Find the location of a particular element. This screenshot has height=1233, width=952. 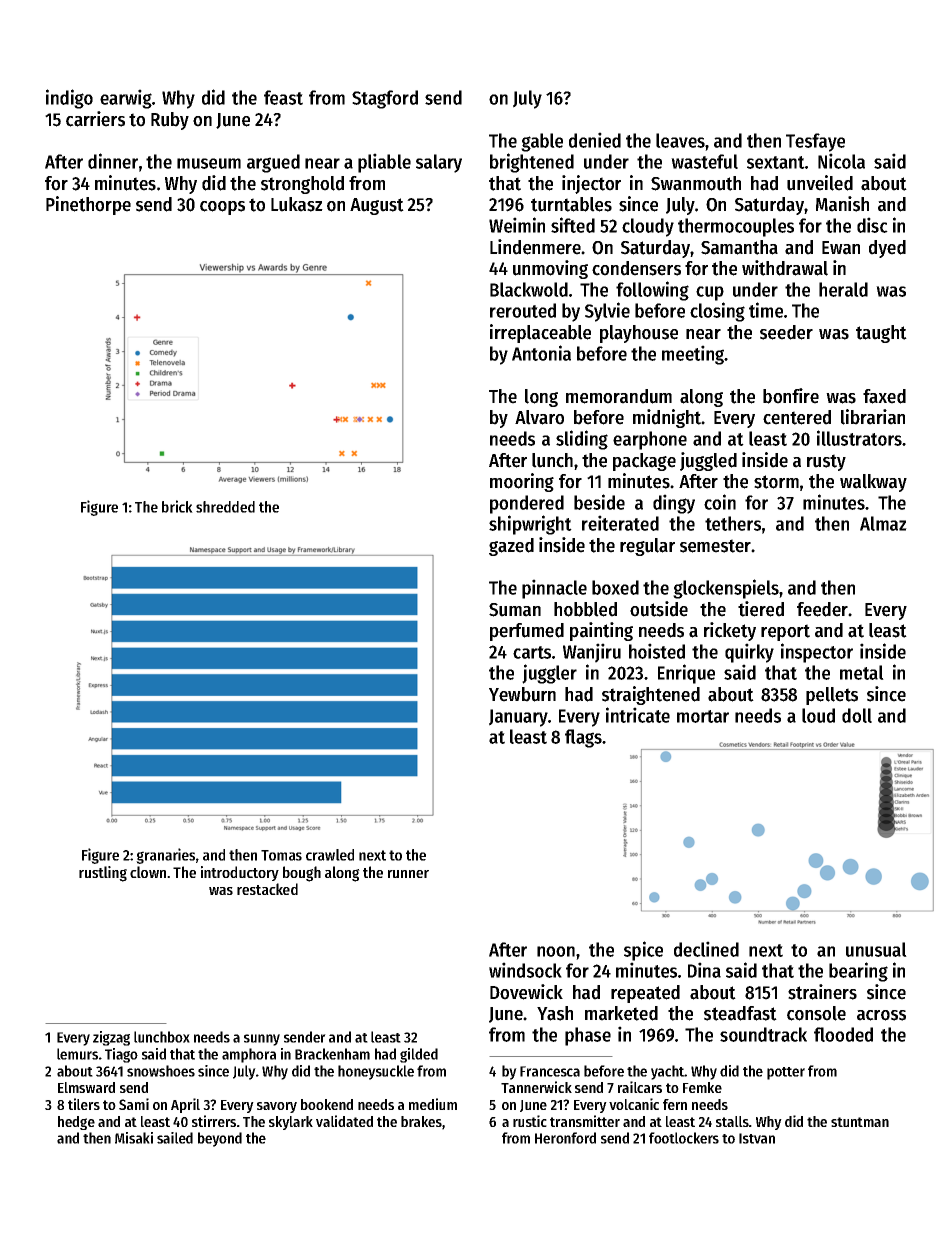

Antonia is located at coordinates (541, 353).
